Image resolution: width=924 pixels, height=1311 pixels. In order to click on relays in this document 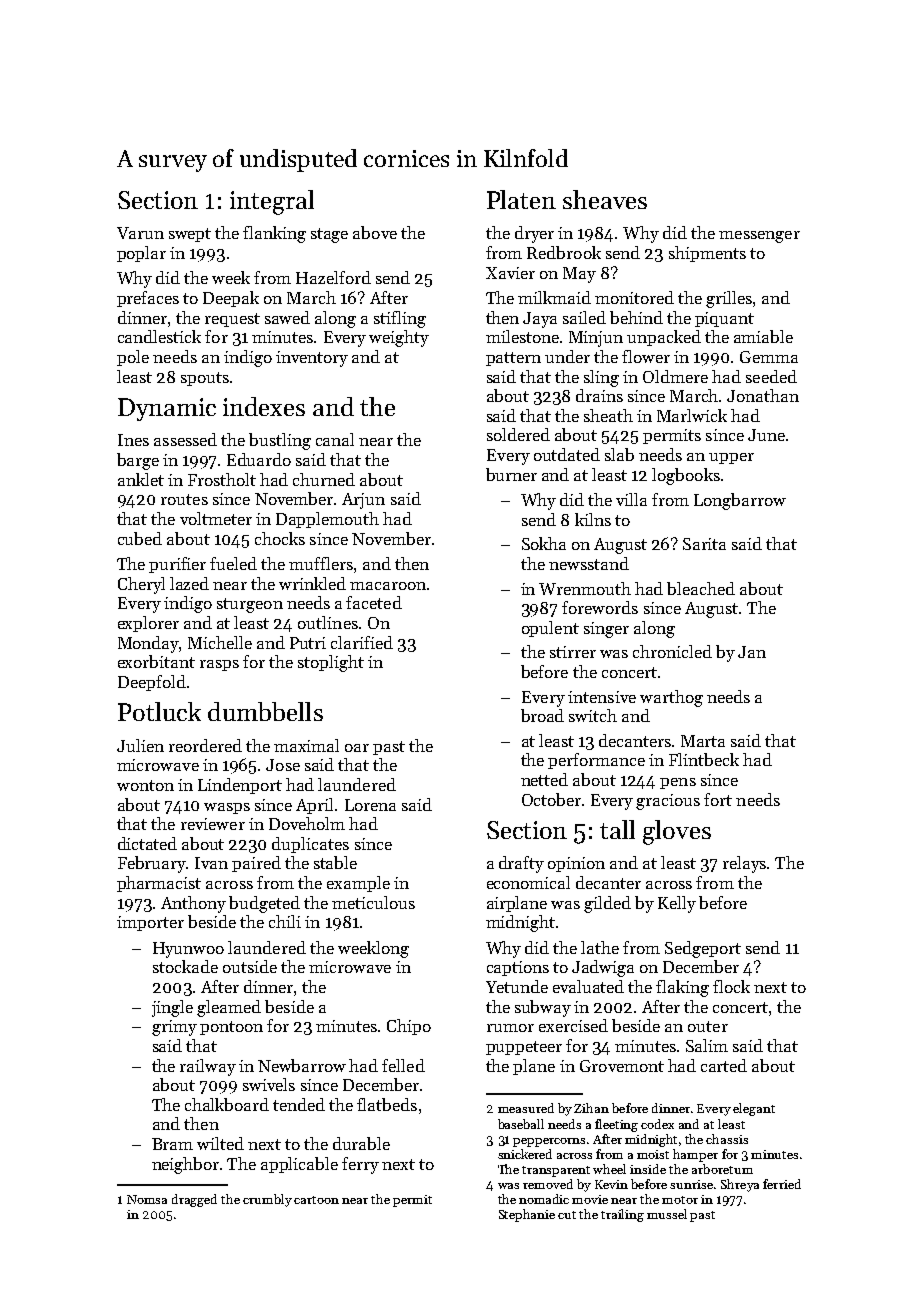, I will do `click(744, 864)`.
